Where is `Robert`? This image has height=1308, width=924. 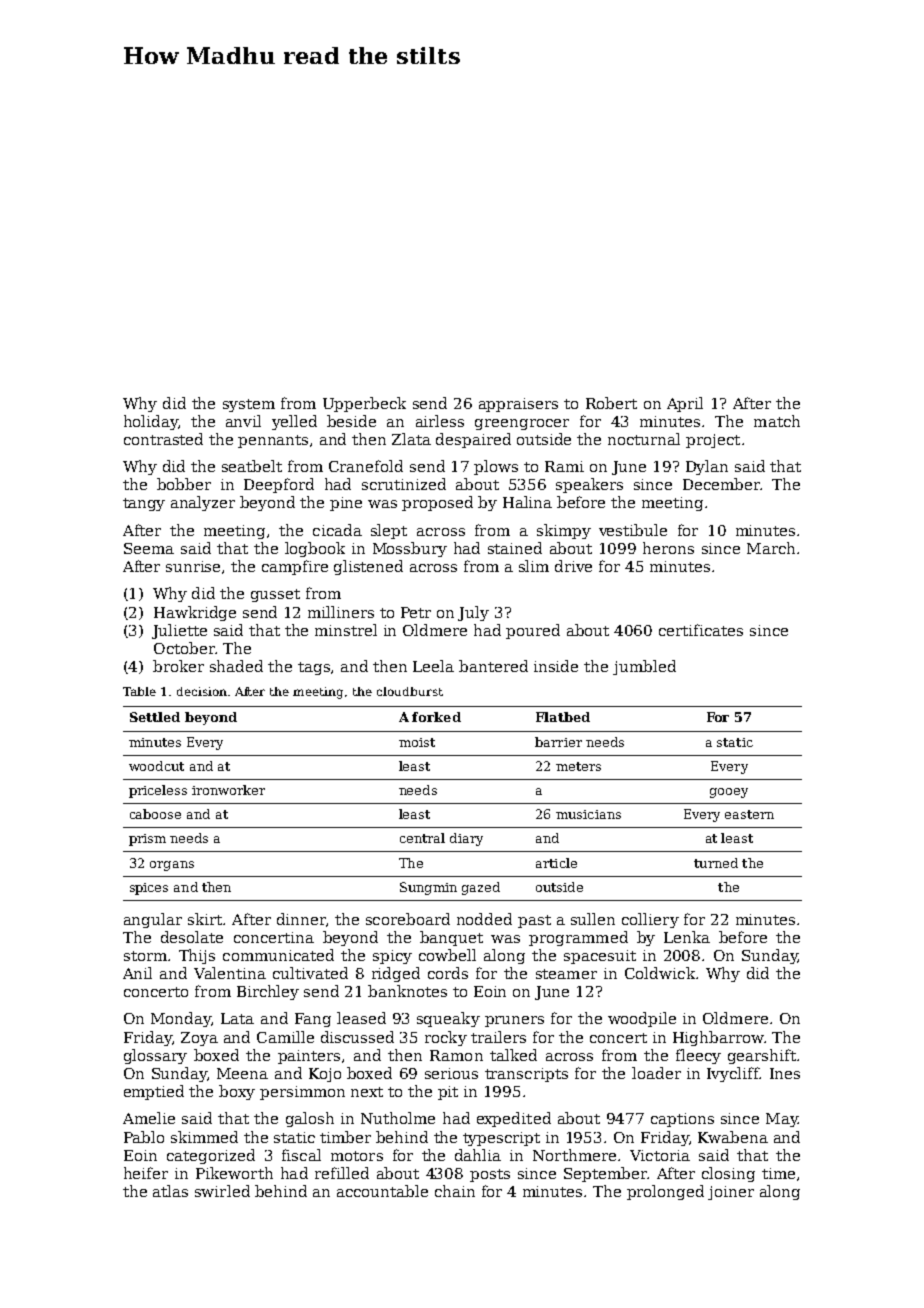 Robert is located at coordinates (611, 403).
